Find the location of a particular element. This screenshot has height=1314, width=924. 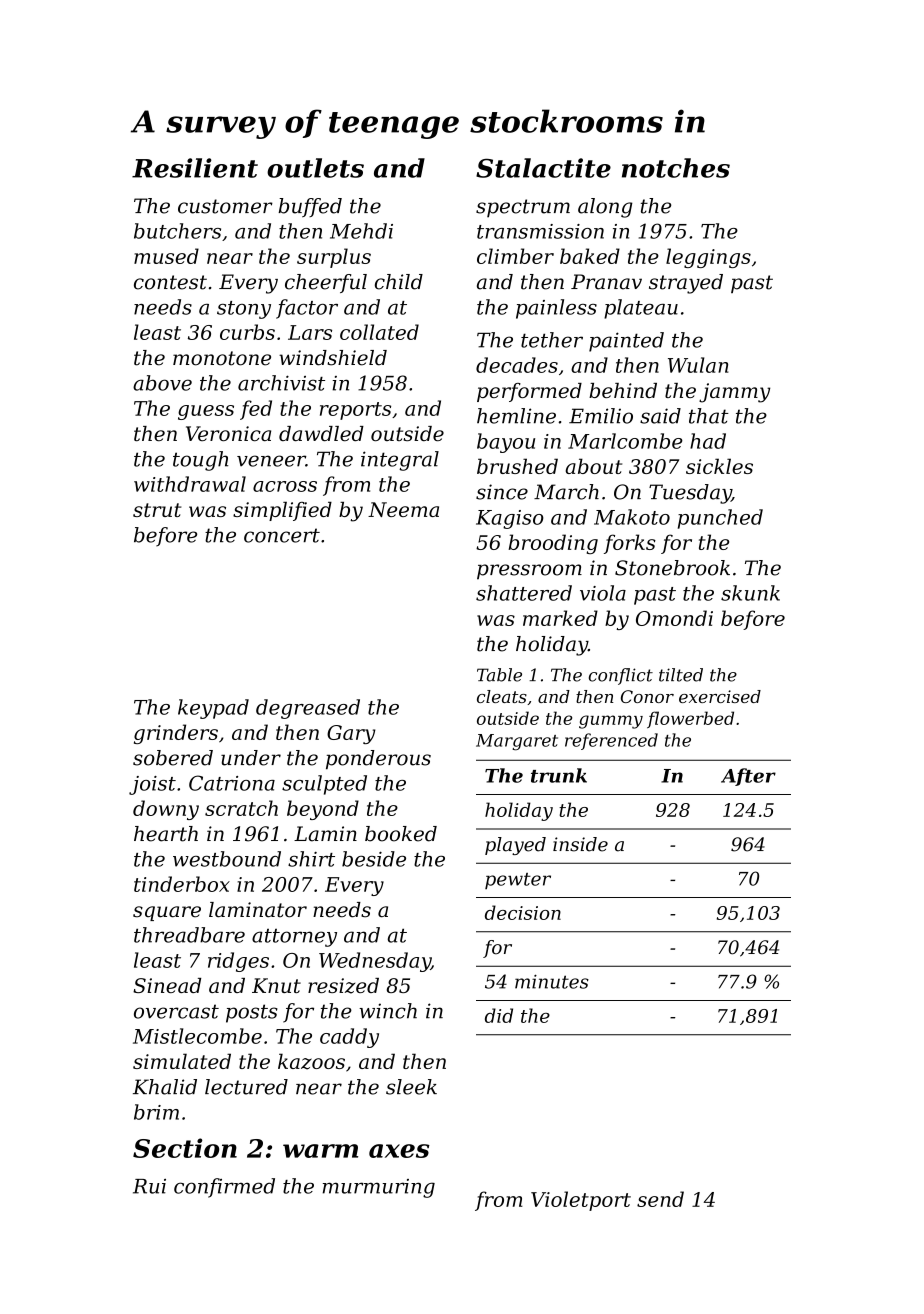

withdrawal is located at coordinates (190, 484).
